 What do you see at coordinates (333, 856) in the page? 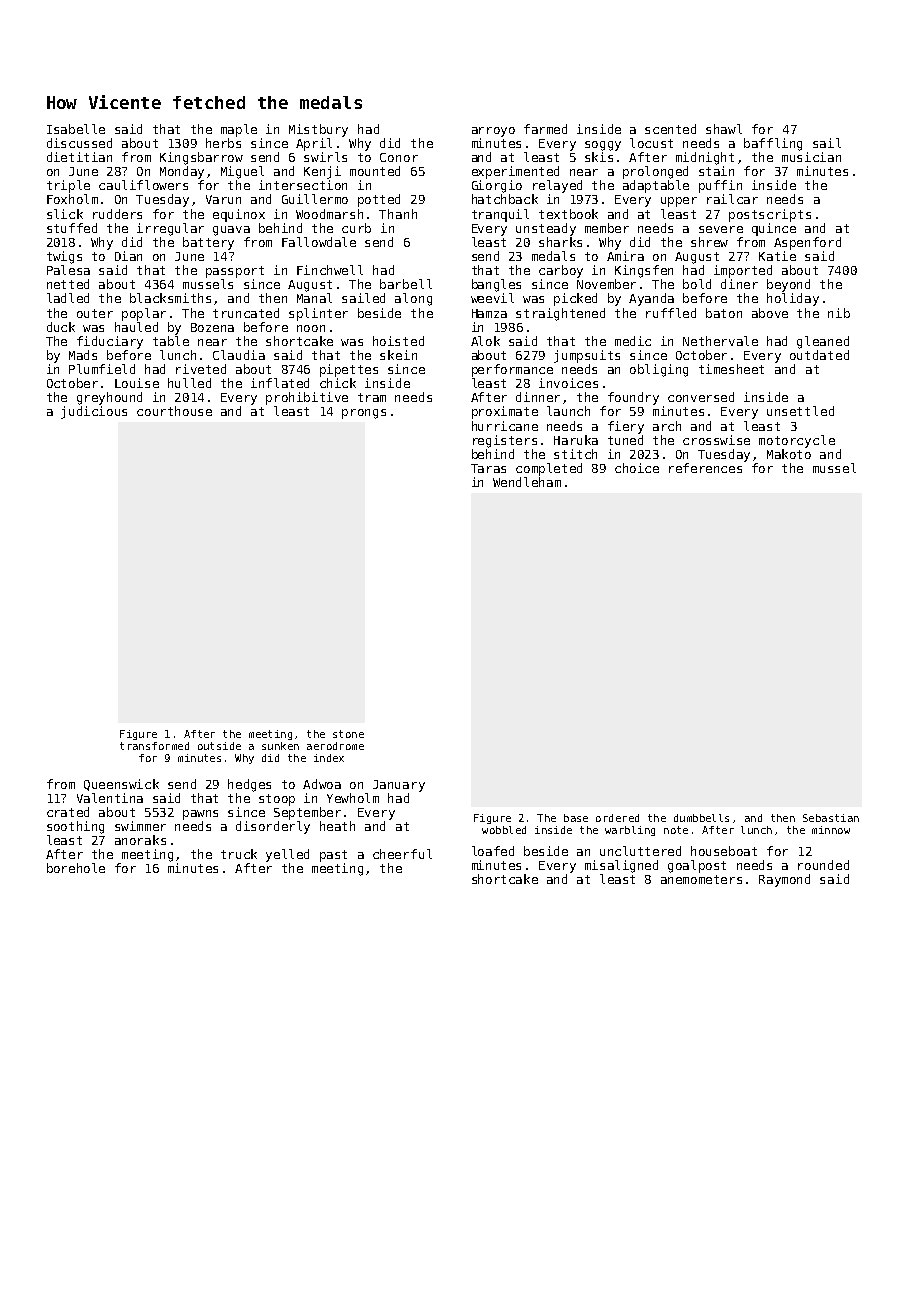
I see `past` at bounding box center [333, 856].
